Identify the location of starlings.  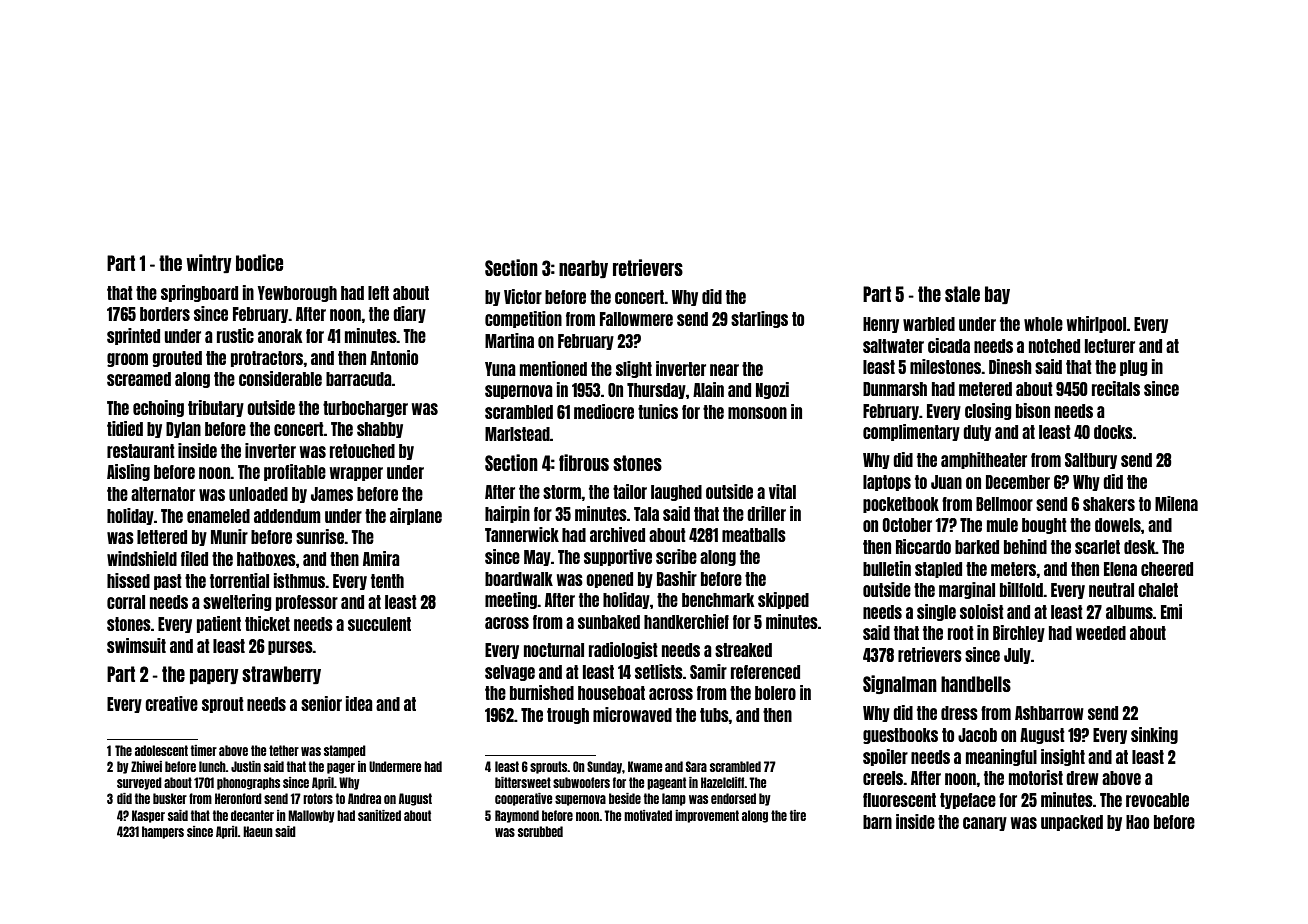
(759, 319).
